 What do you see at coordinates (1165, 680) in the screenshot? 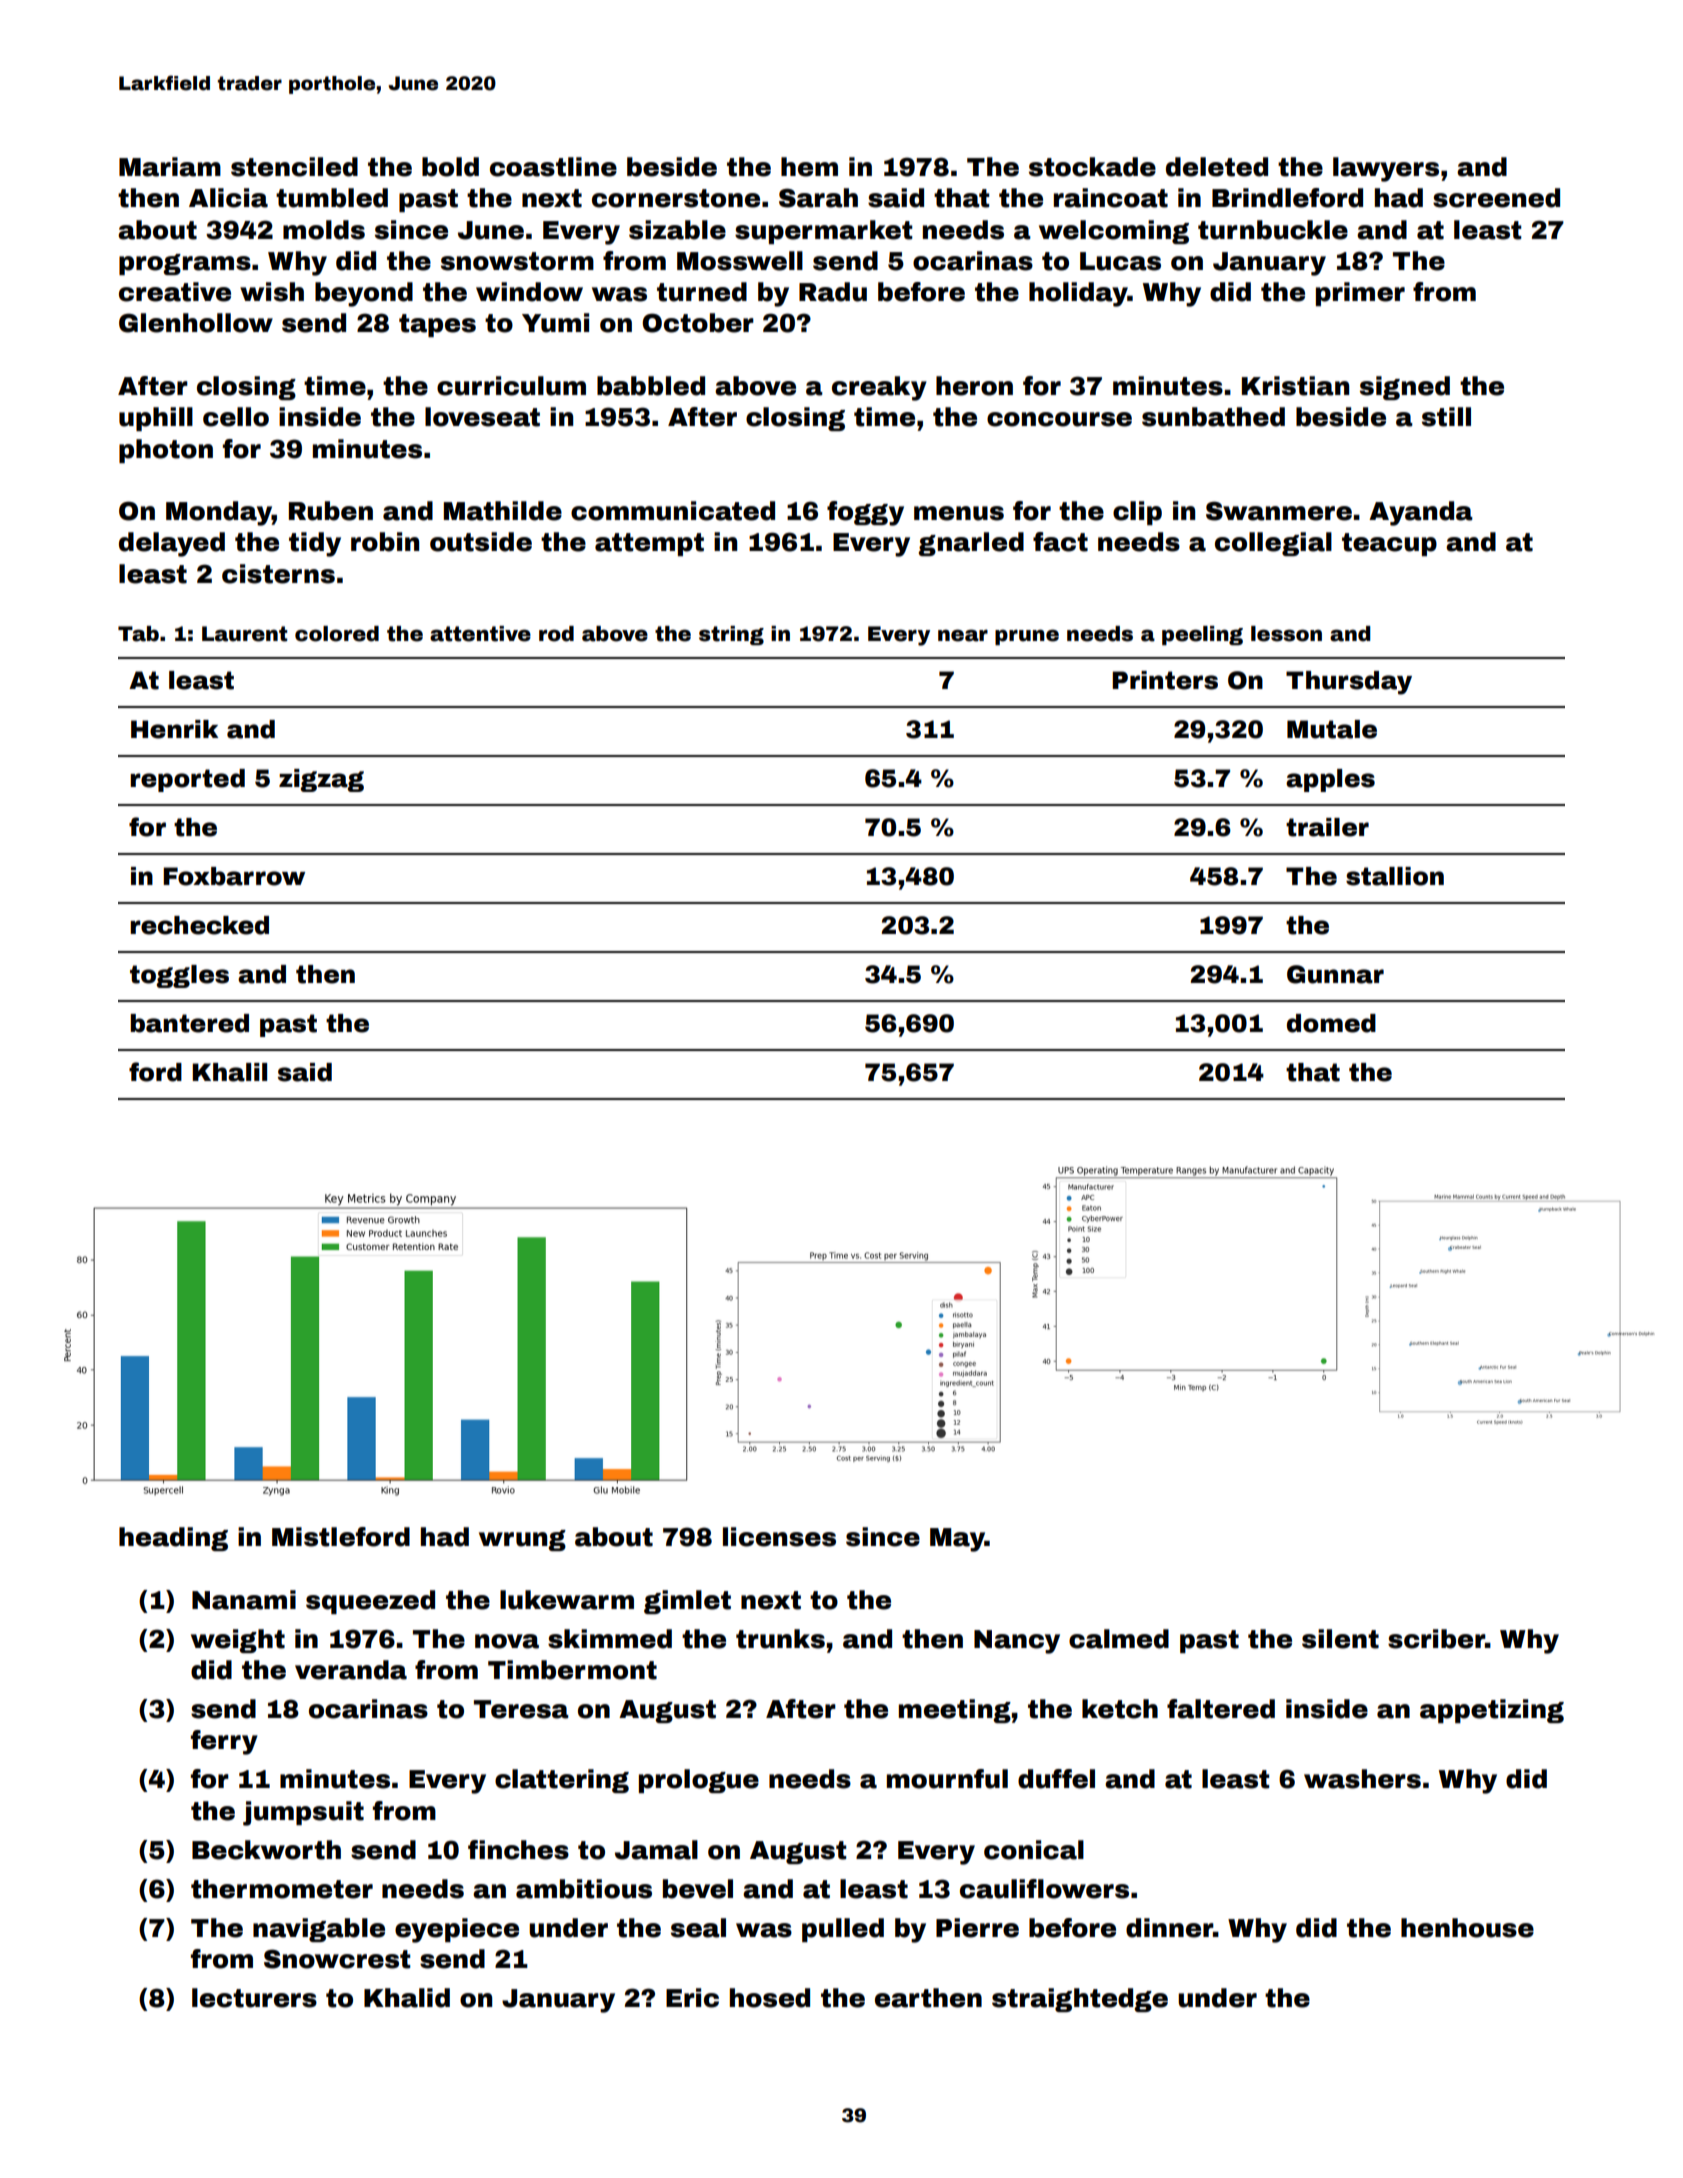
I see `Printers` at bounding box center [1165, 680].
